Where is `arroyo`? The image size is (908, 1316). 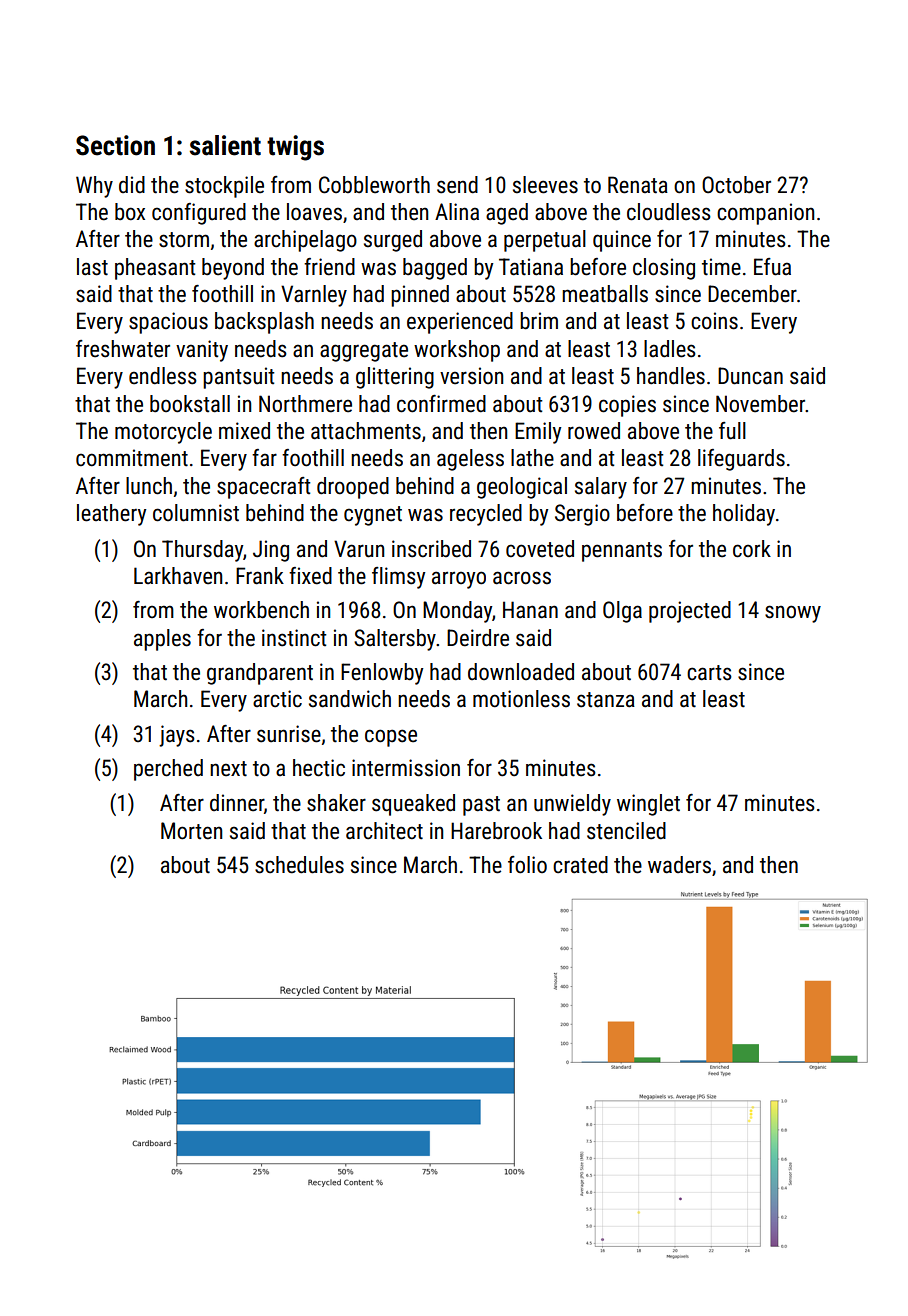 arroyo is located at coordinates (459, 580).
